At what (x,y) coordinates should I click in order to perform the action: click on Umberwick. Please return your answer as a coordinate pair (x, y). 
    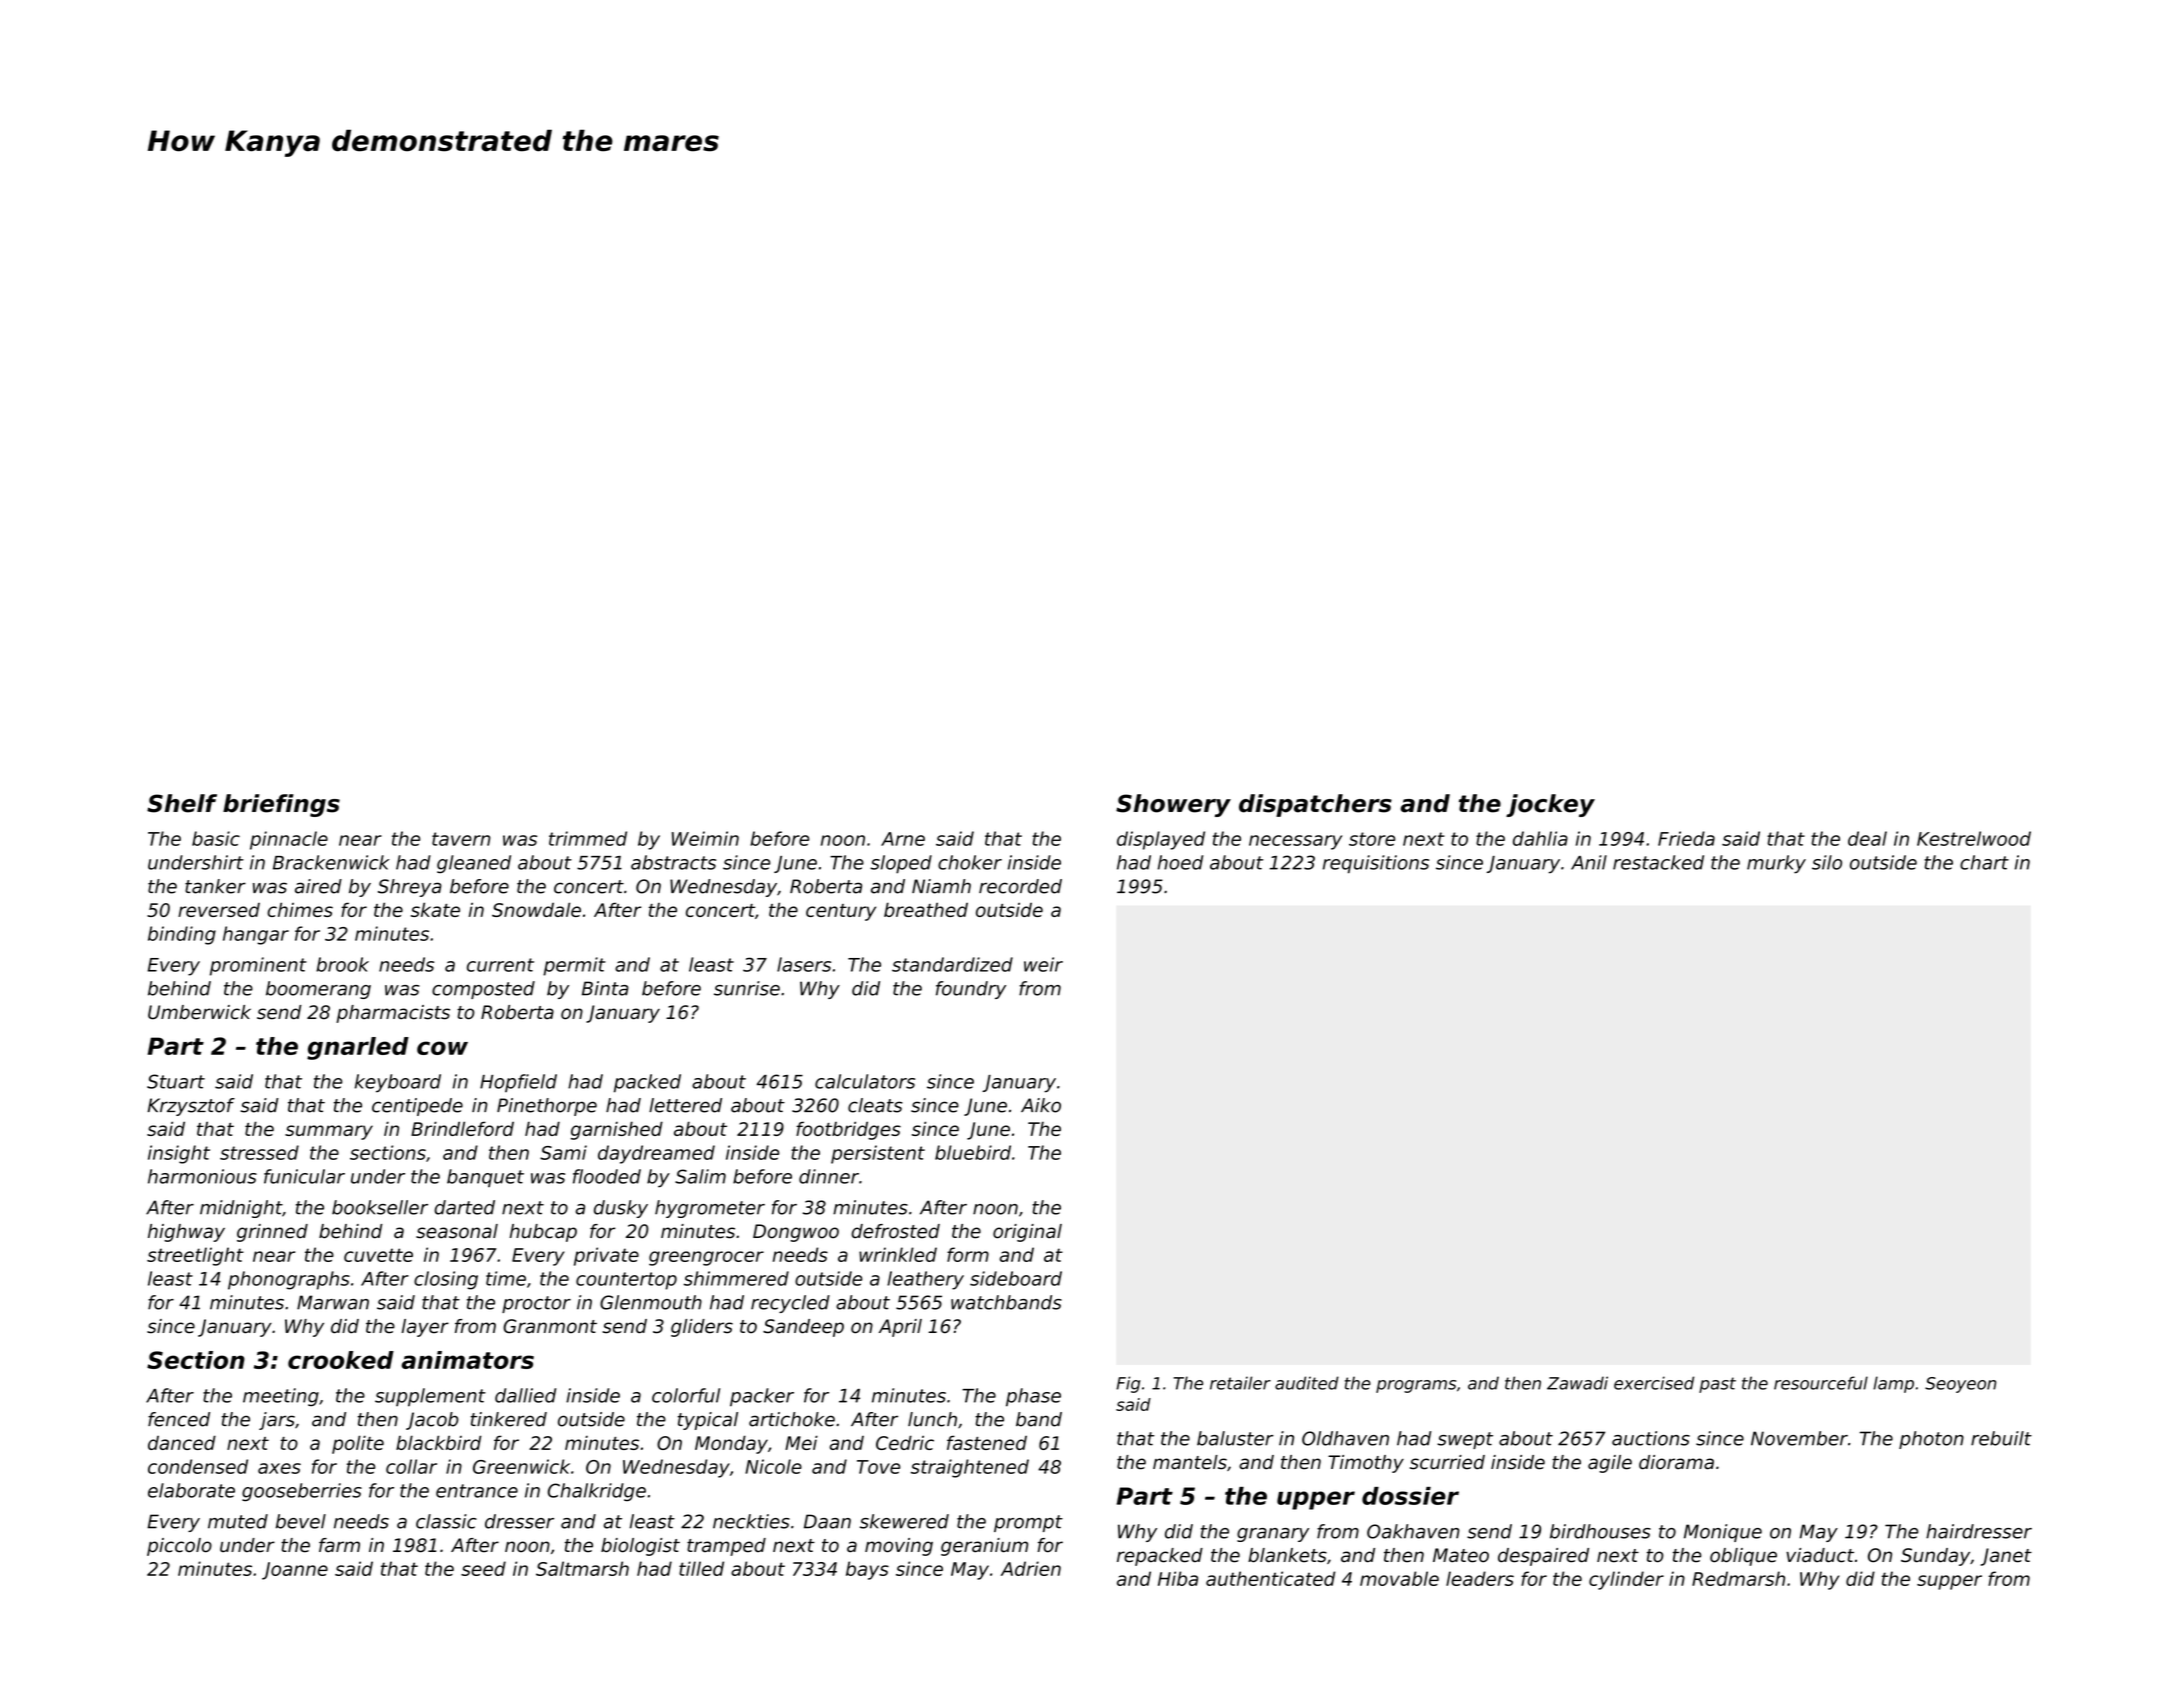
    Looking at the image, I should click on (199, 1012).
